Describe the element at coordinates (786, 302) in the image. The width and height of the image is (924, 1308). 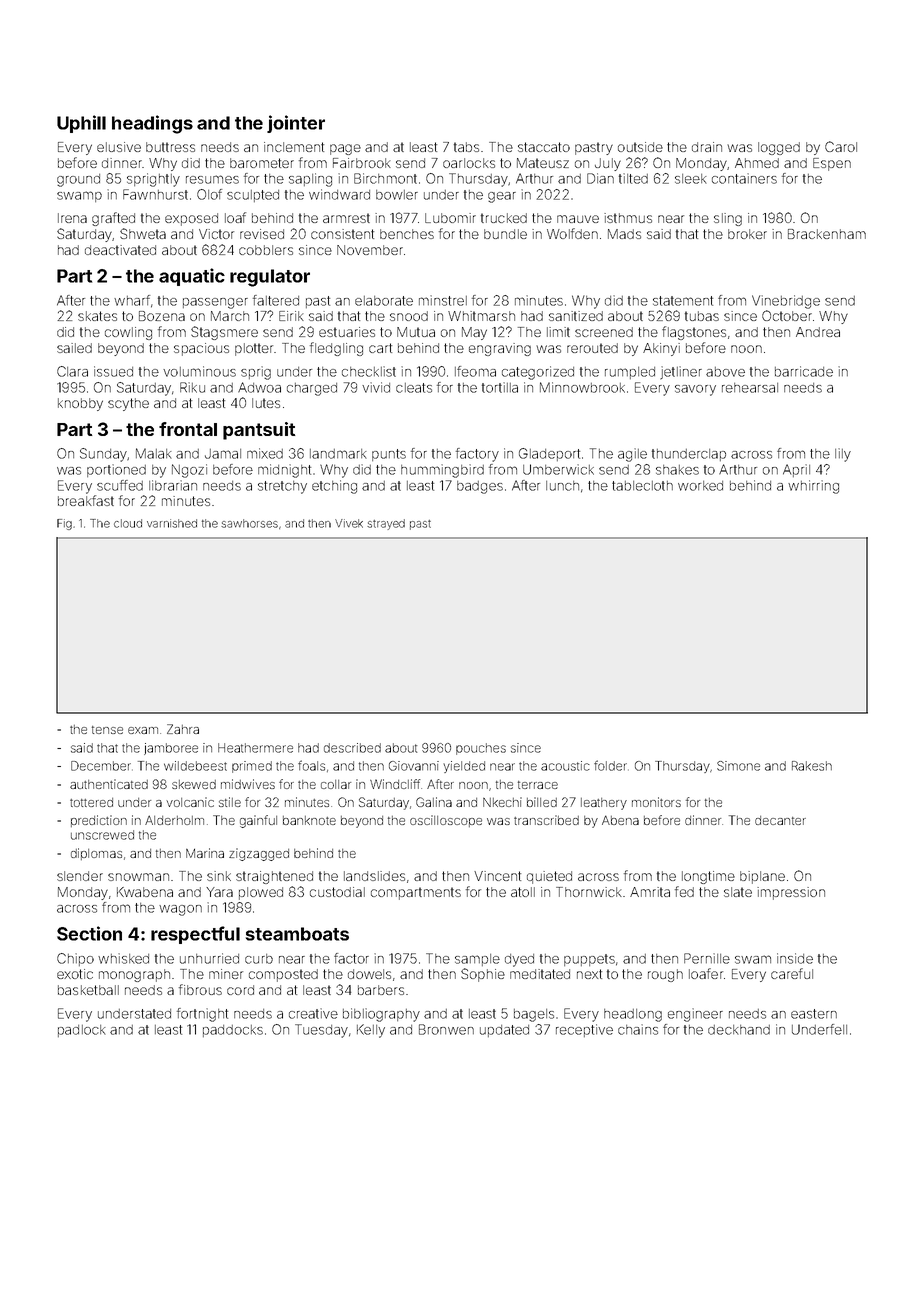
I see `Vinebridge` at that location.
